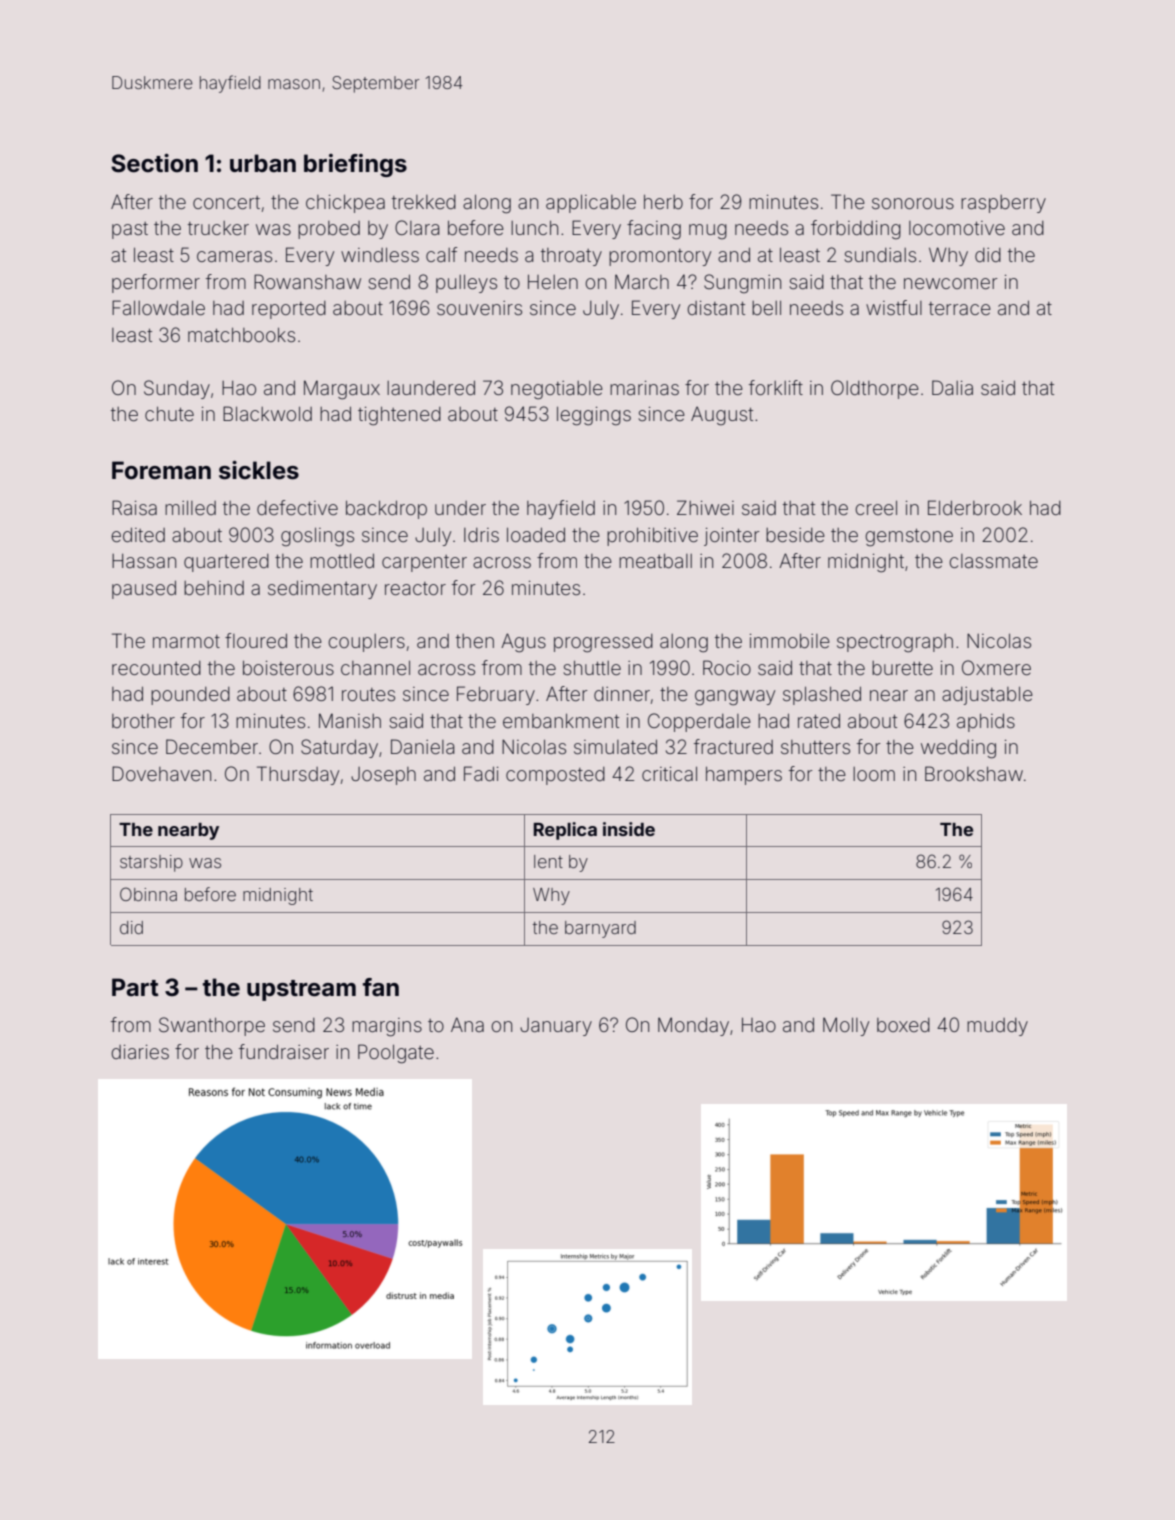 This screenshot has width=1175, height=1520. I want to click on fractured, so click(733, 746).
